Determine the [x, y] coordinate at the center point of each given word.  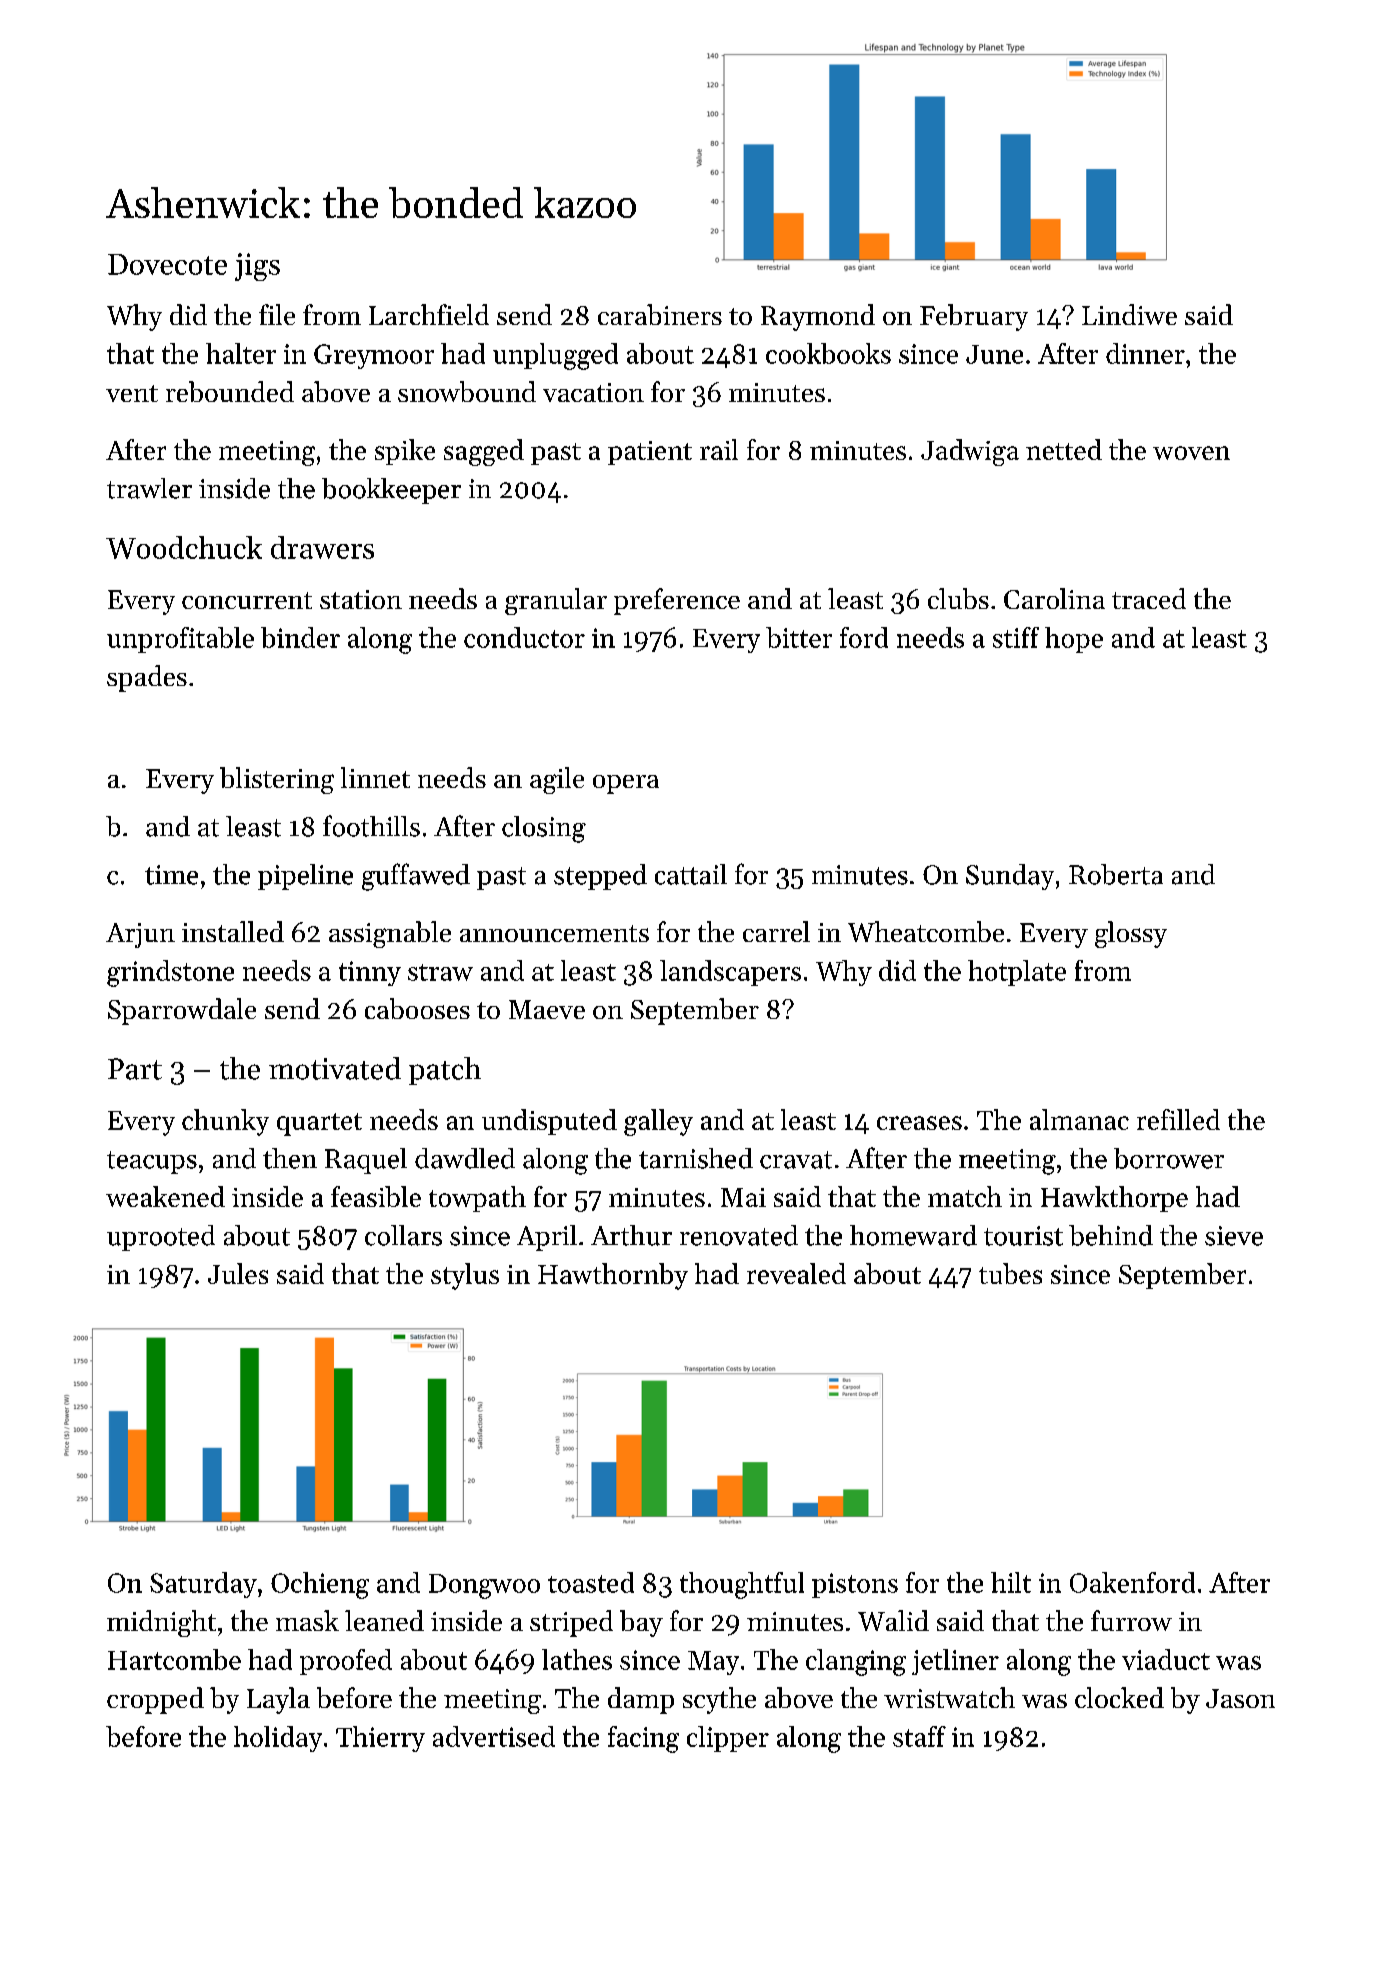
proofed [346, 1662]
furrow [1131, 1620]
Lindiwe [1129, 314]
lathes [577, 1659]
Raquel [366, 1161]
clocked [1119, 1697]
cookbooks [828, 353]
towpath [477, 1199]
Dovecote [167, 264]
